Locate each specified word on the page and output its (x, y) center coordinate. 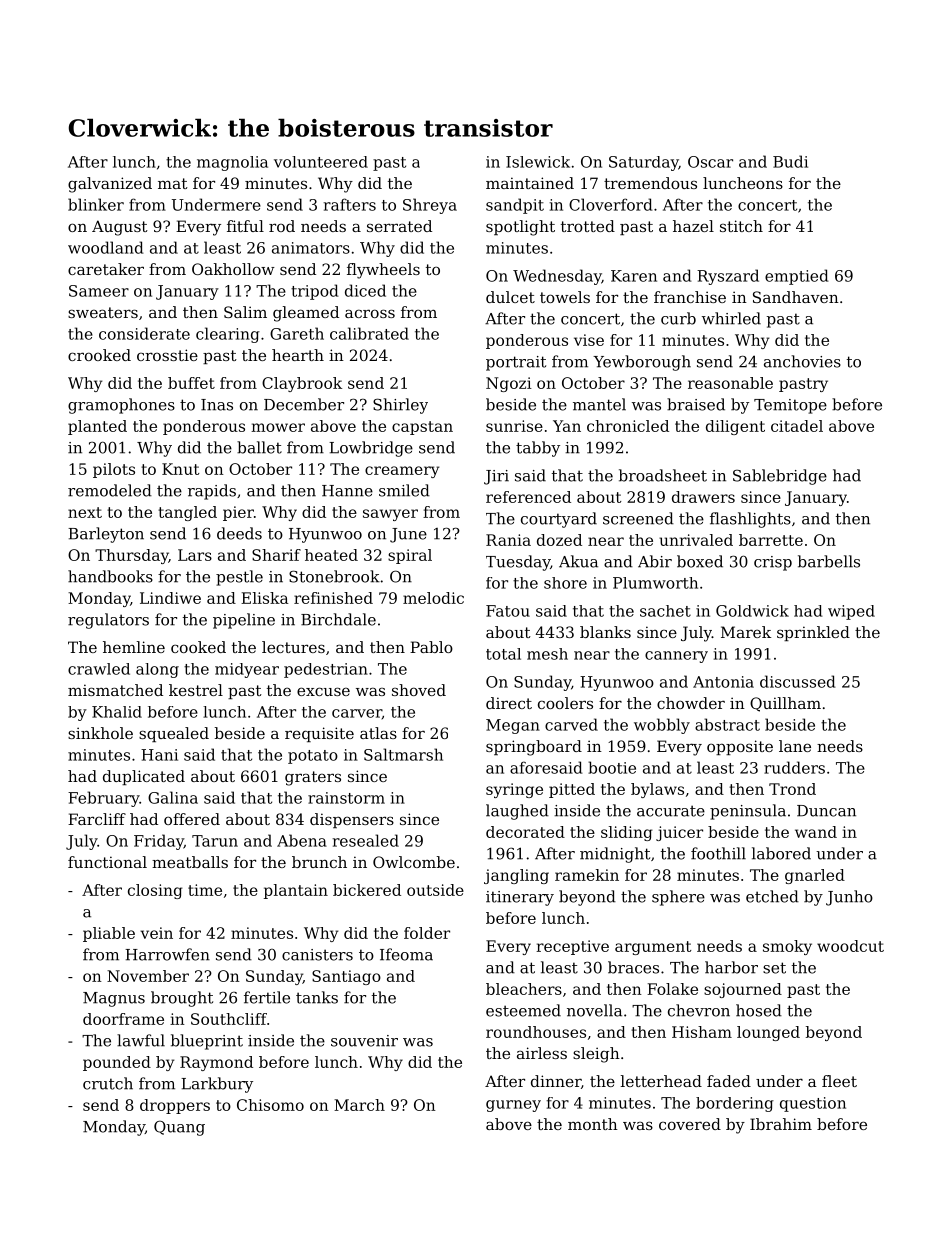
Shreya (430, 206)
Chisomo (270, 1105)
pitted (572, 790)
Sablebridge (780, 477)
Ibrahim (781, 1124)
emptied (797, 277)
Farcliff (97, 819)
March (359, 1105)
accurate (671, 811)
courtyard (559, 520)
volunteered (321, 162)
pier (238, 513)
